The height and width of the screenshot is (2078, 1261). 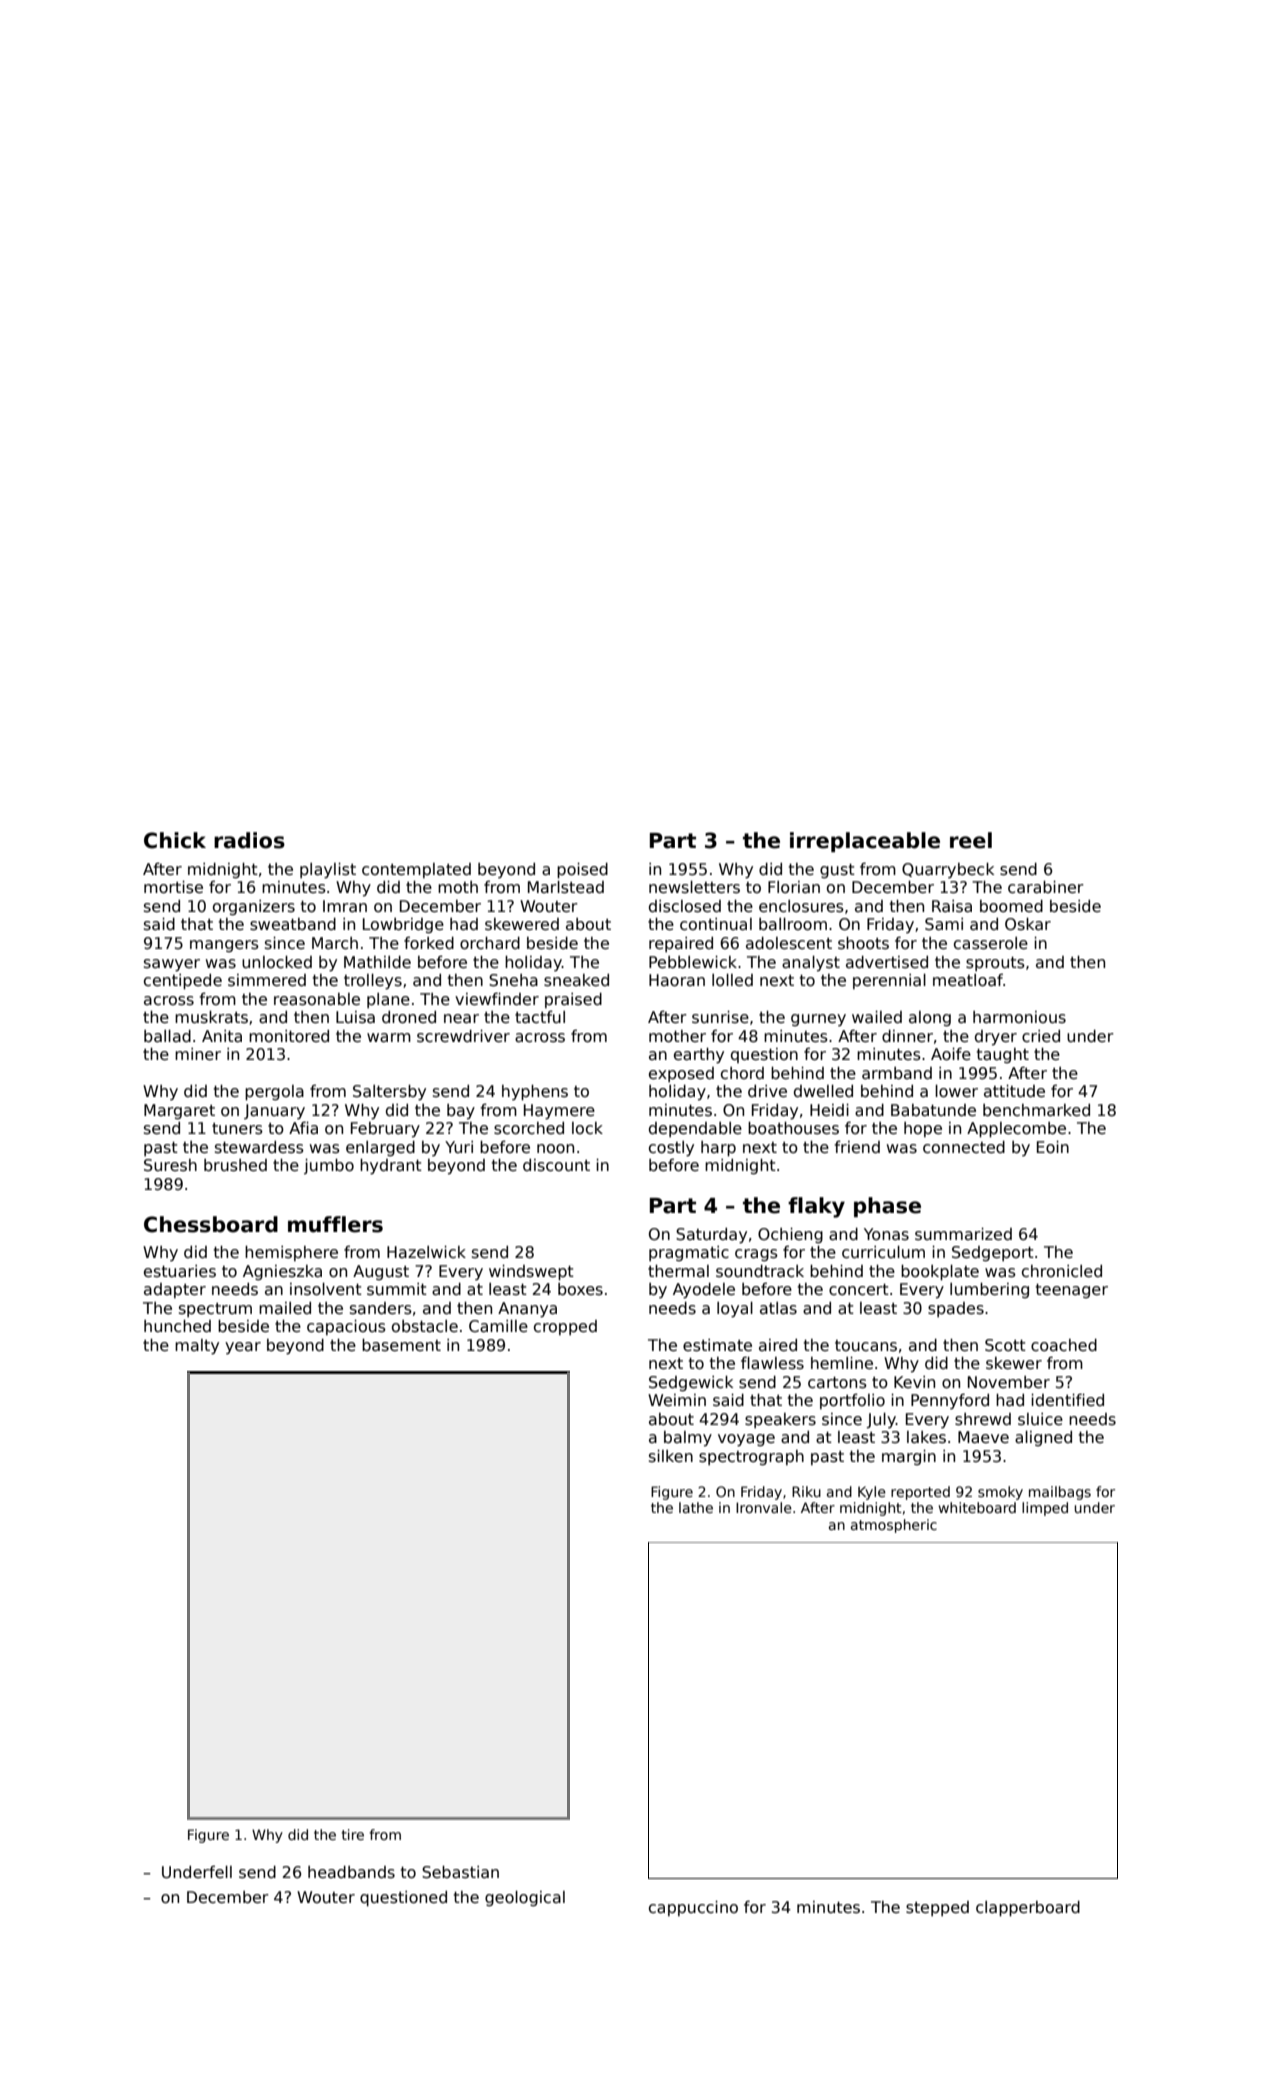 What do you see at coordinates (735, 1310) in the screenshot?
I see `loyal` at bounding box center [735, 1310].
